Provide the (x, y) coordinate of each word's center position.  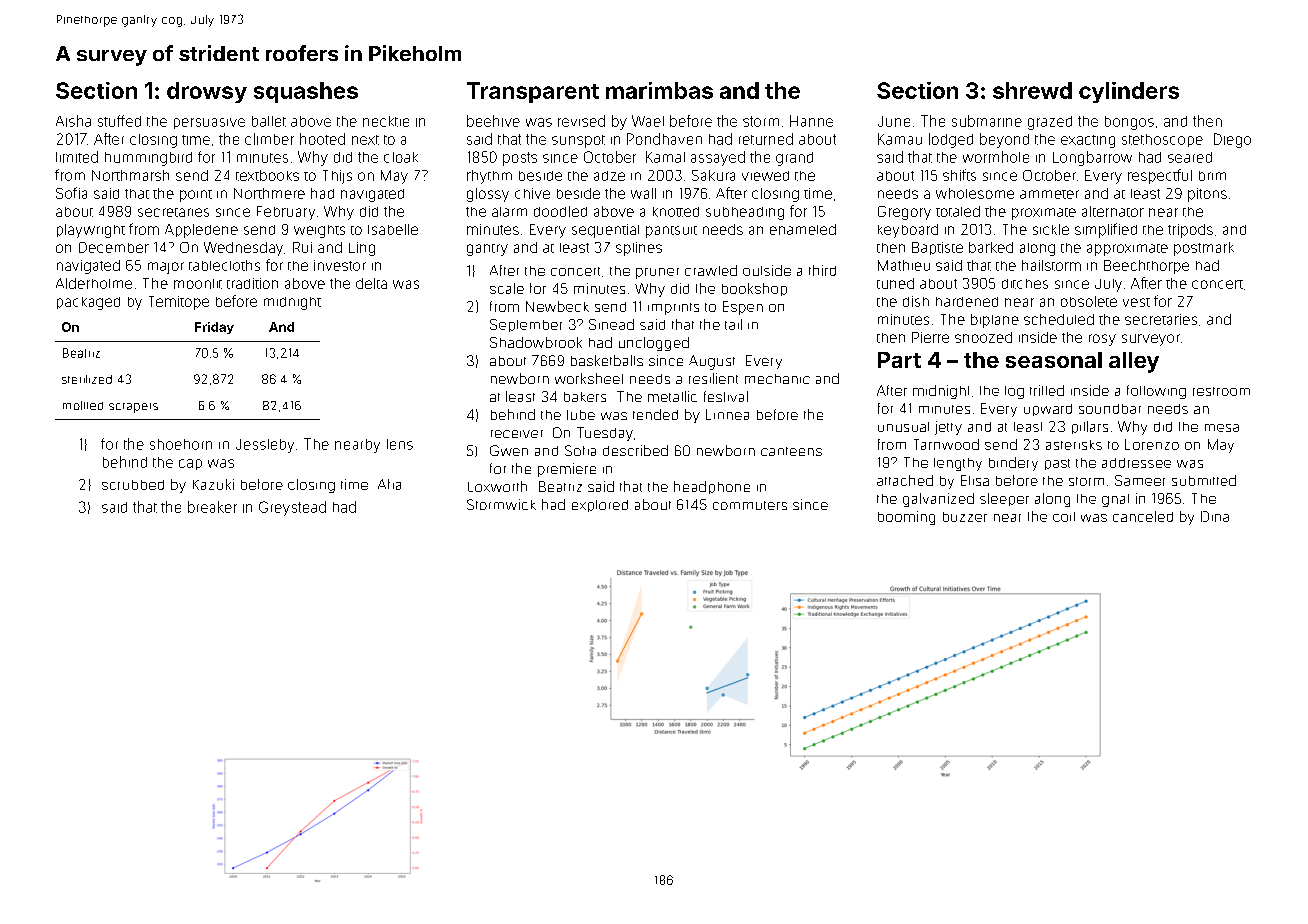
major (166, 268)
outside (767, 270)
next (365, 140)
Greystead (292, 508)
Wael (648, 121)
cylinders (1129, 92)
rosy (1102, 340)
